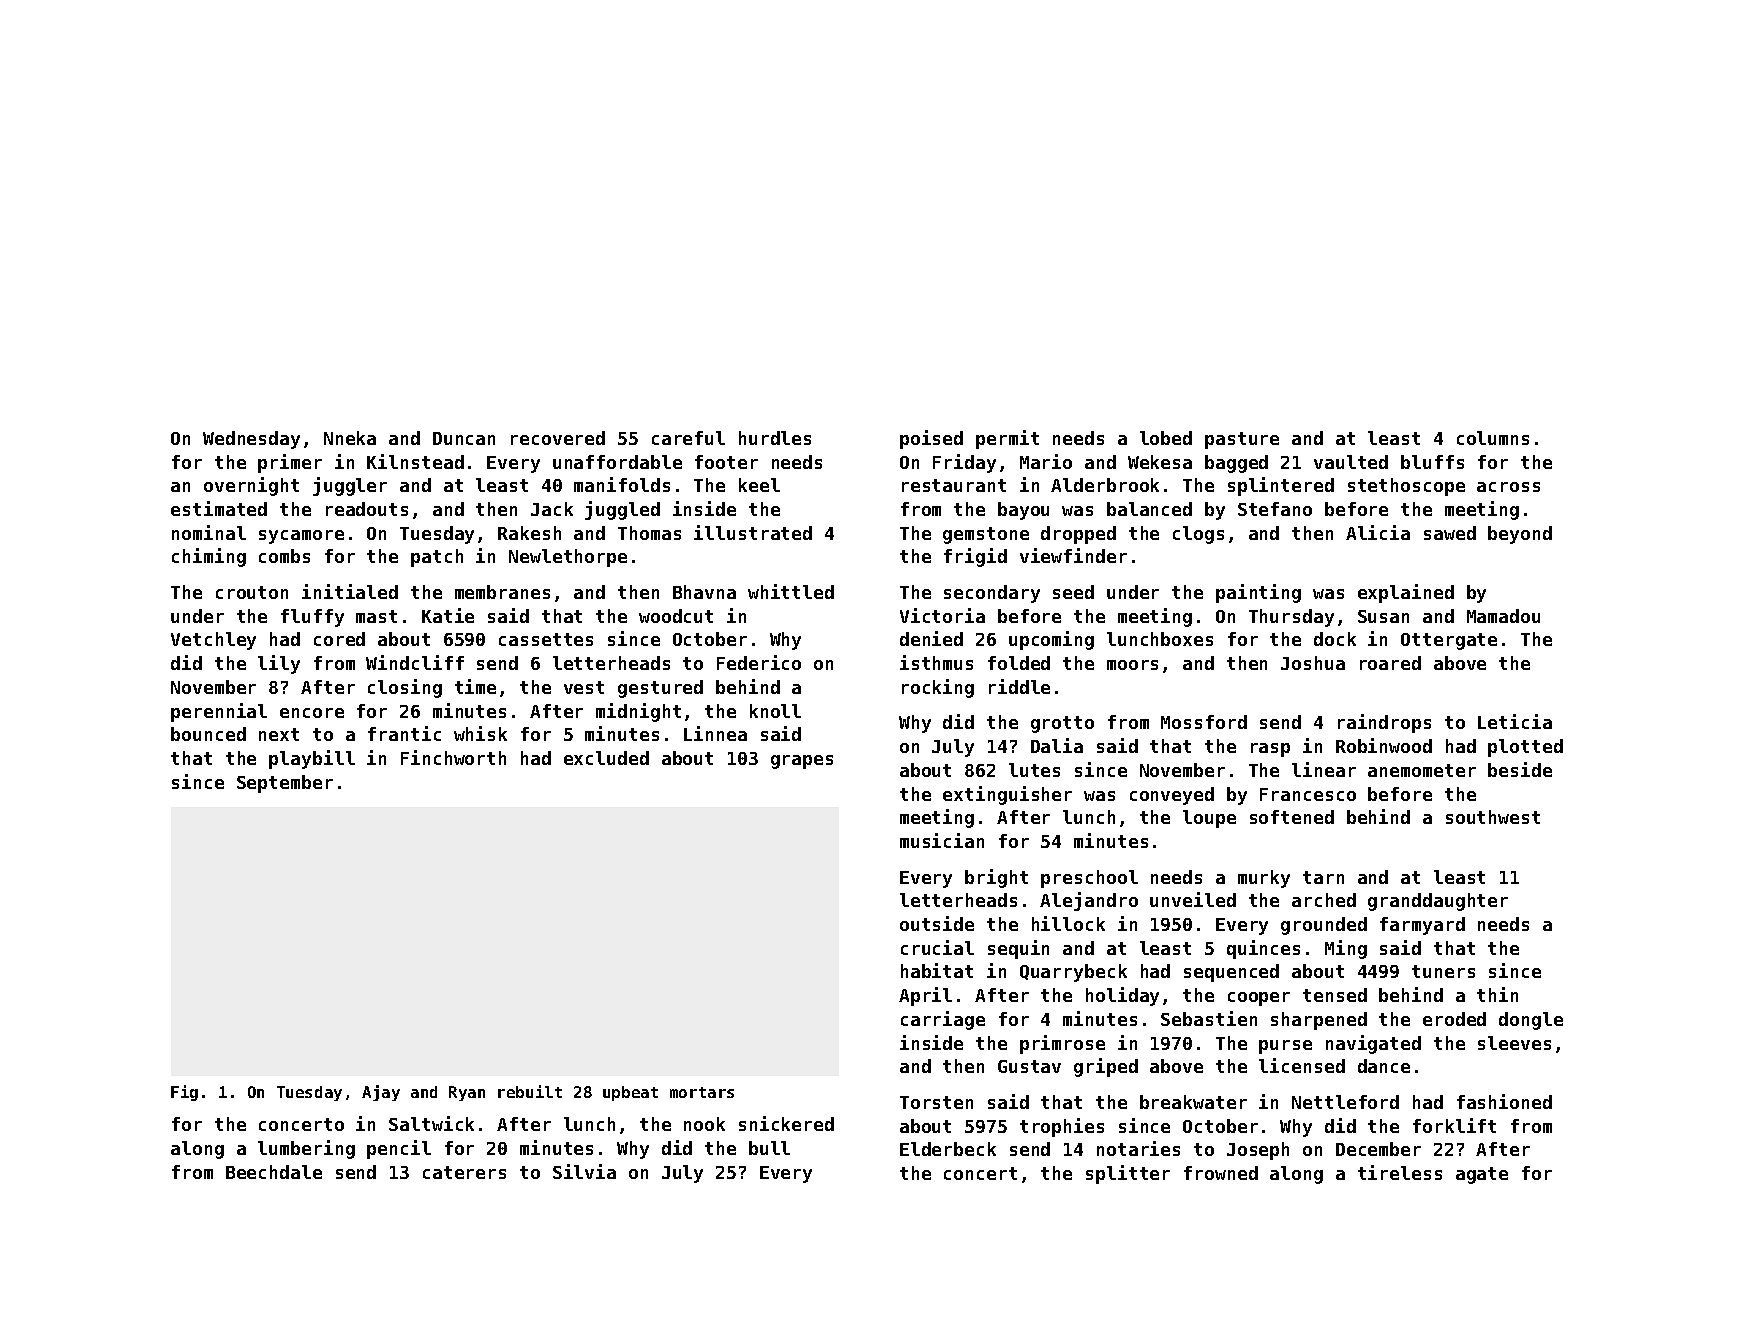 This screenshot has width=1738, height=1343. What do you see at coordinates (546, 639) in the screenshot?
I see `cassettes` at bounding box center [546, 639].
